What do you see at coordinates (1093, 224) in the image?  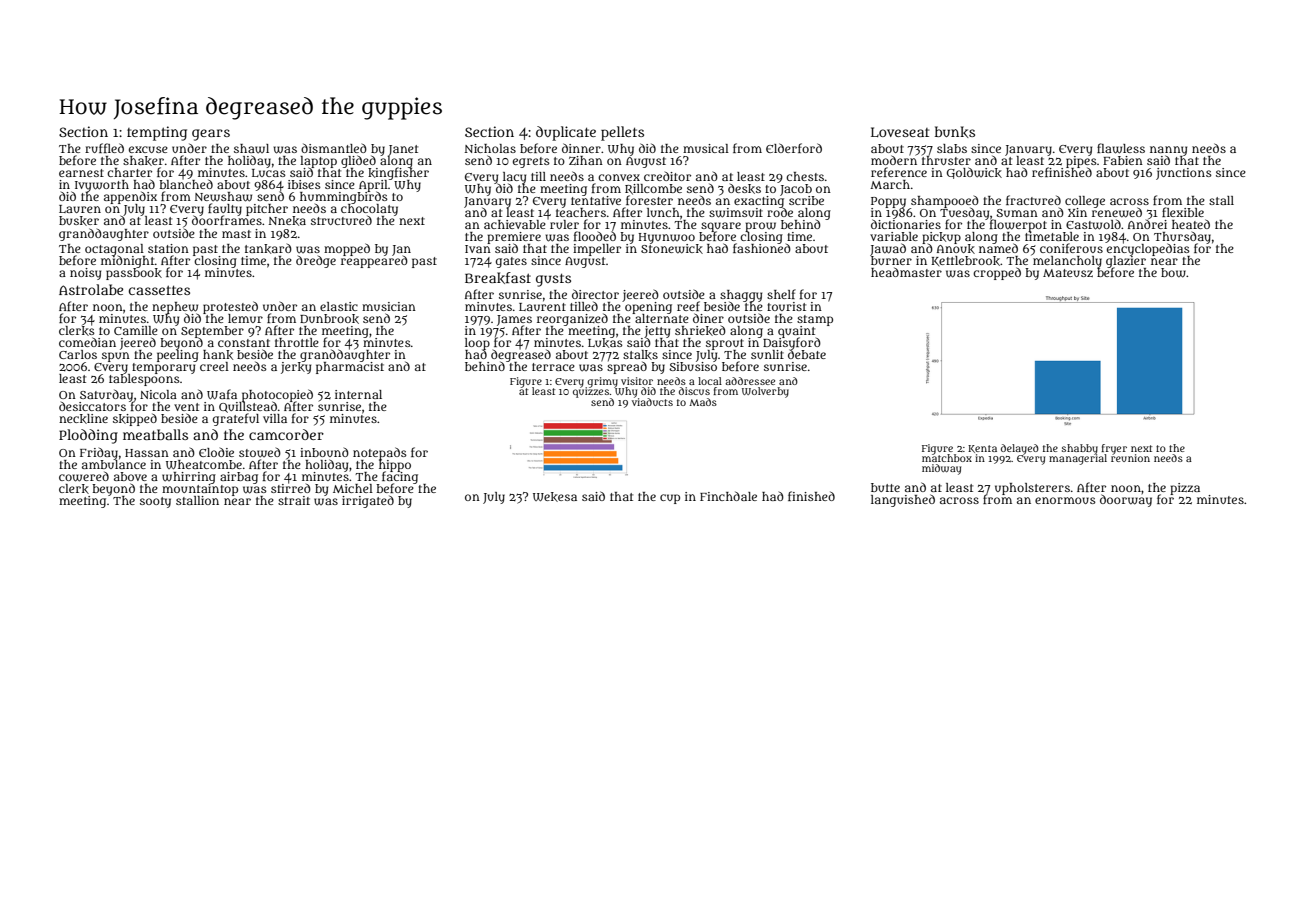 I see `Eastwold` at bounding box center [1093, 224].
